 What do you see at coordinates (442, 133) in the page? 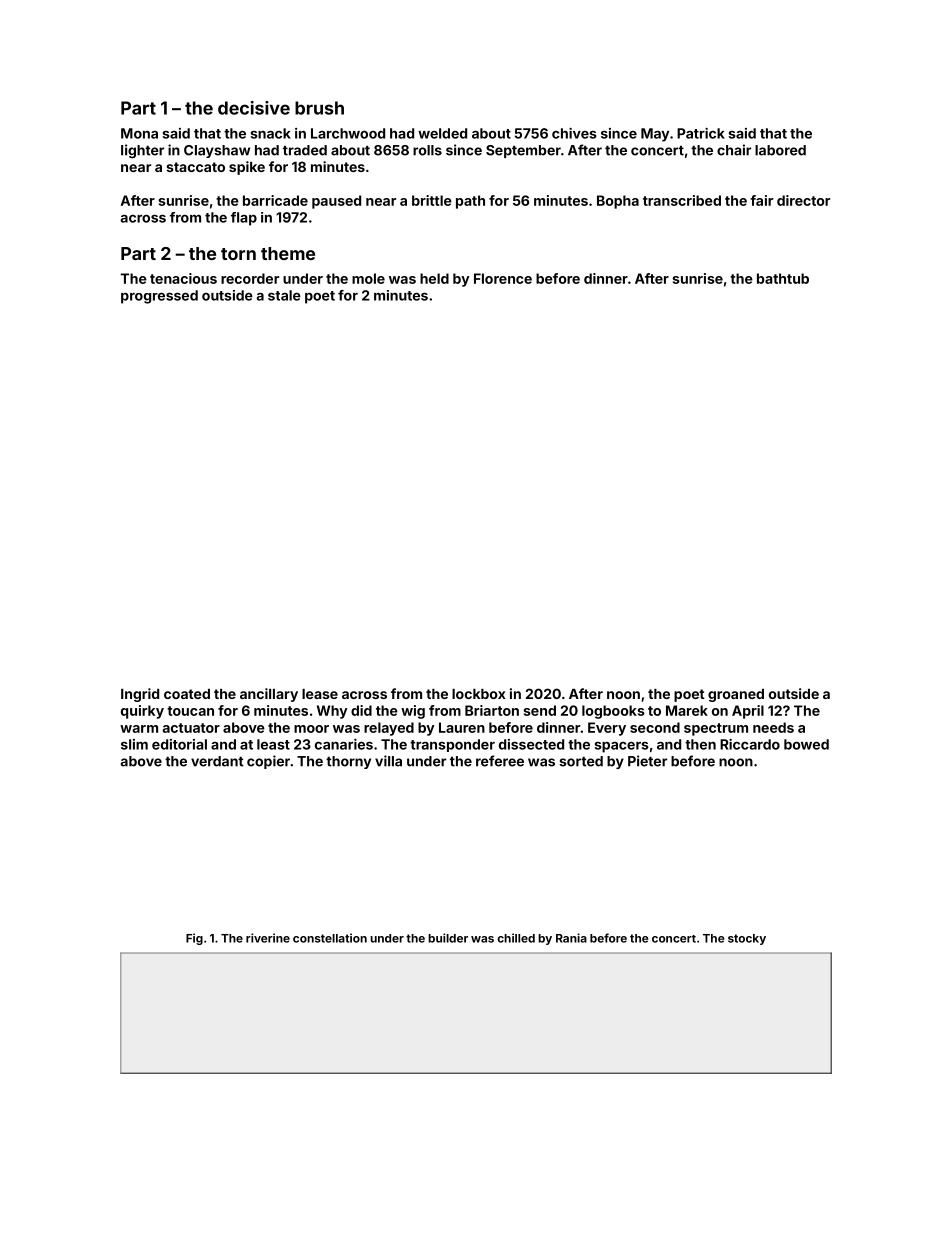
I see `welded` at bounding box center [442, 133].
